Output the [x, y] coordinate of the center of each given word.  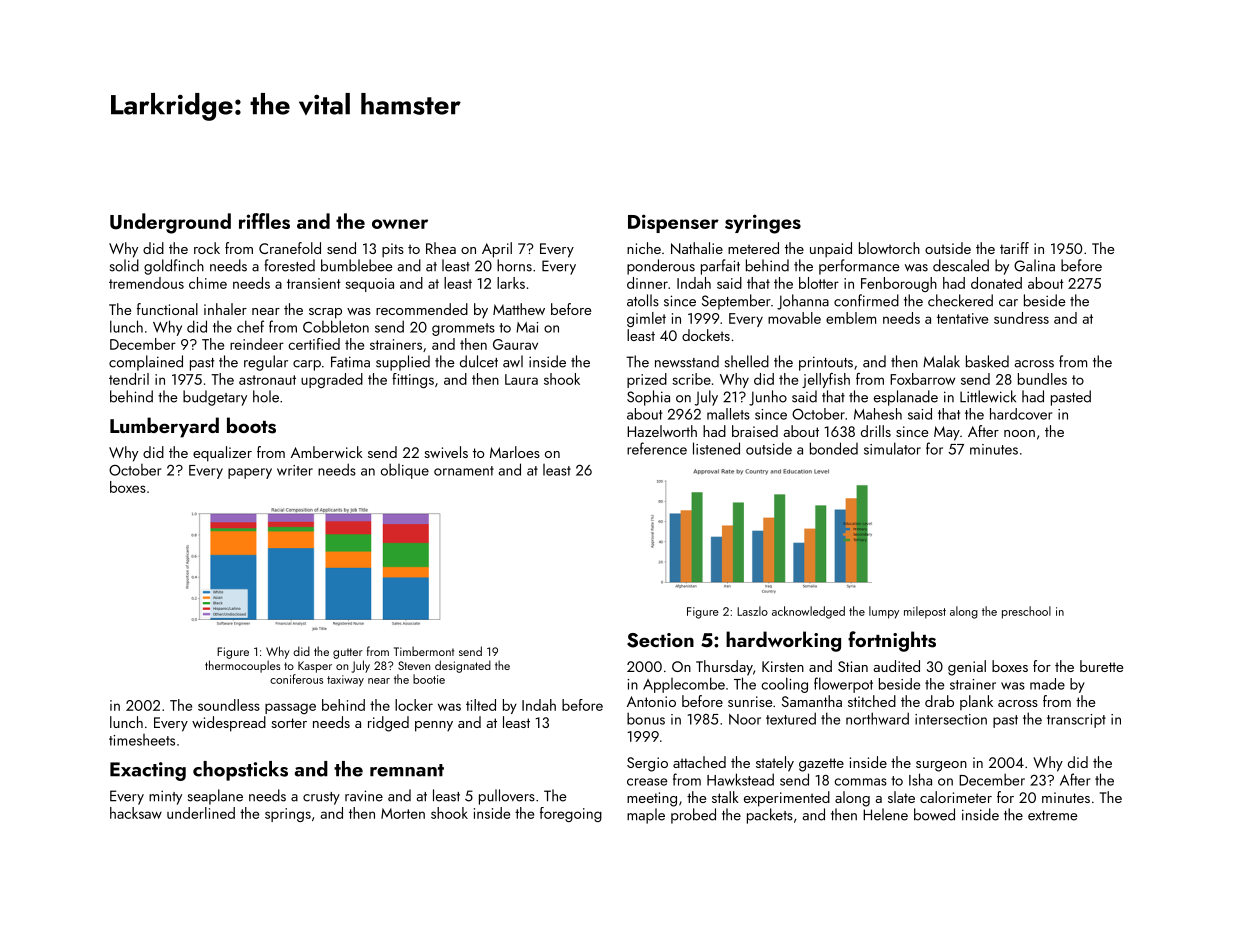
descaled [961, 265]
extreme [1053, 816]
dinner [647, 283]
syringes [763, 224]
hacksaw [136, 813]
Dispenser [673, 223]
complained [146, 363]
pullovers [507, 797]
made [1047, 684]
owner [400, 224]
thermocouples [242, 666]
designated [463, 666]
